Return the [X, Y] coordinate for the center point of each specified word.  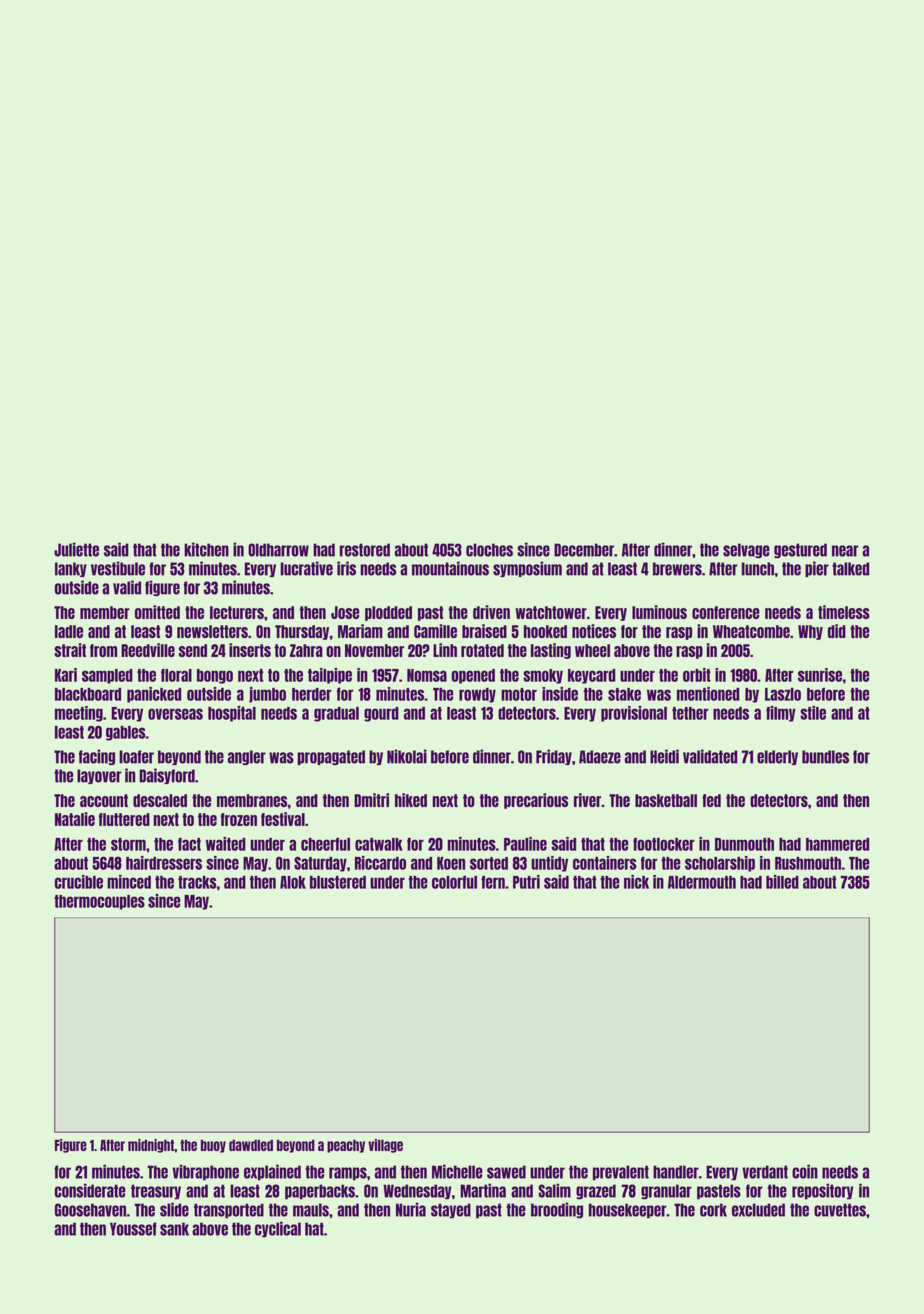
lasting [551, 651]
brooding [557, 1210]
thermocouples [99, 902]
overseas [175, 714]
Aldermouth [702, 882]
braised [484, 631]
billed [782, 882]
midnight [151, 1146]
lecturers [237, 612]
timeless [844, 612]
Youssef [133, 1229]
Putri [526, 882]
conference [726, 612]
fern [493, 882]
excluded [758, 1210]
